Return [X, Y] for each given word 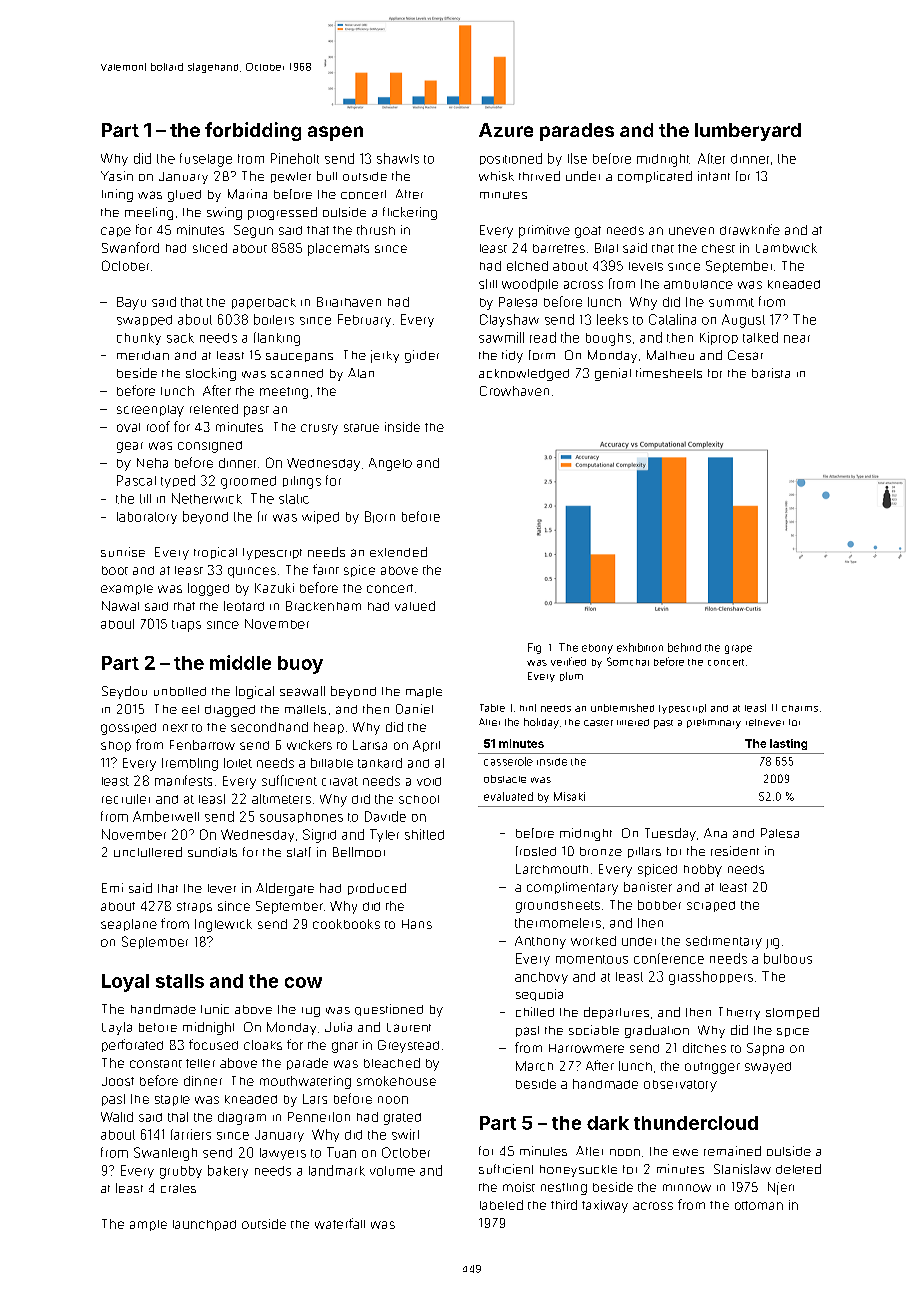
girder [422, 356]
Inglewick [223, 925]
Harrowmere [586, 1048]
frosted [536, 851]
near [797, 339]
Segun [253, 231]
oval [128, 427]
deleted [798, 1169]
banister [648, 887]
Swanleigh [165, 1154]
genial [613, 374]
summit [731, 302]
